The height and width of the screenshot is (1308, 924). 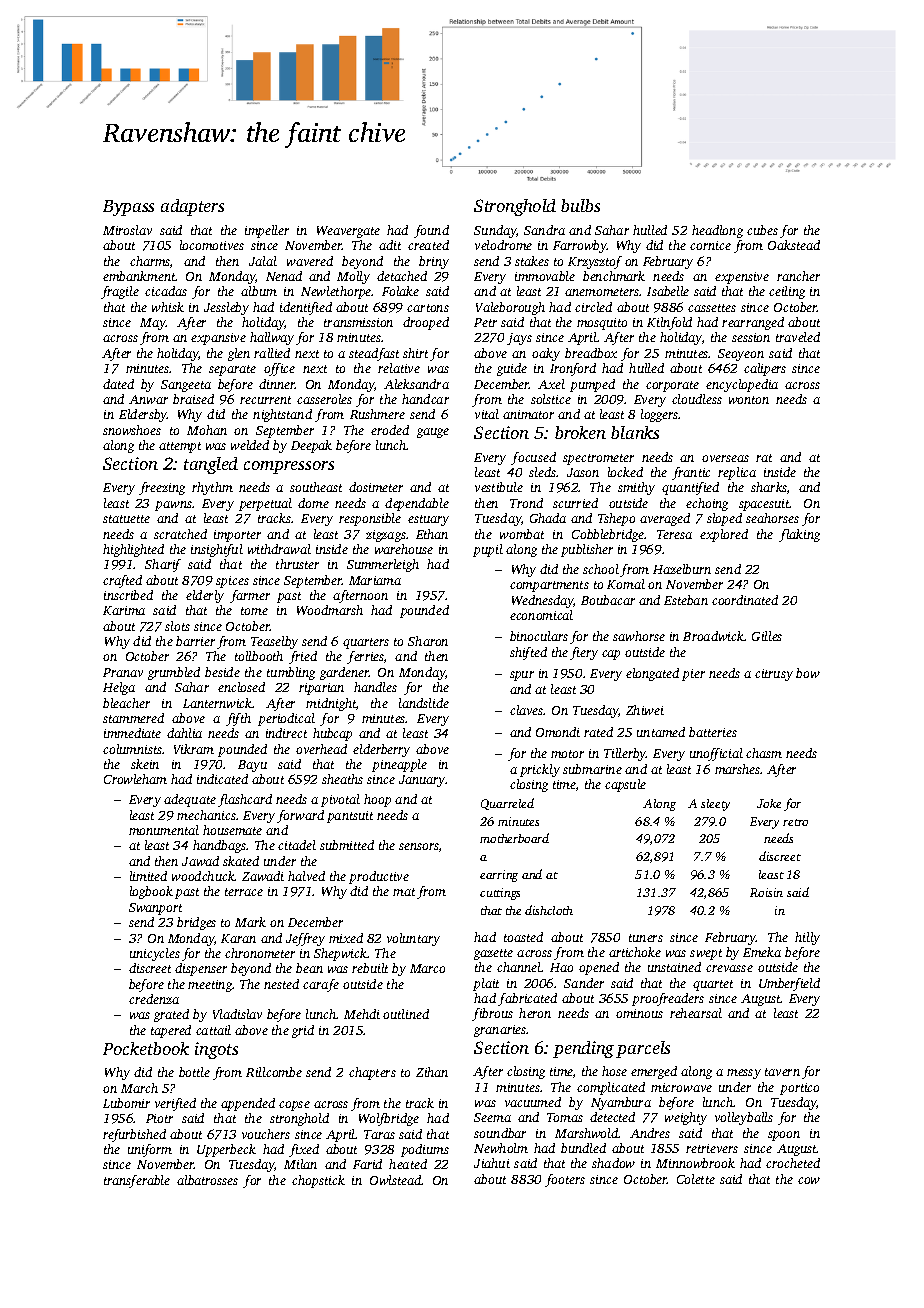 I want to click on Mariama, so click(x=375, y=580).
